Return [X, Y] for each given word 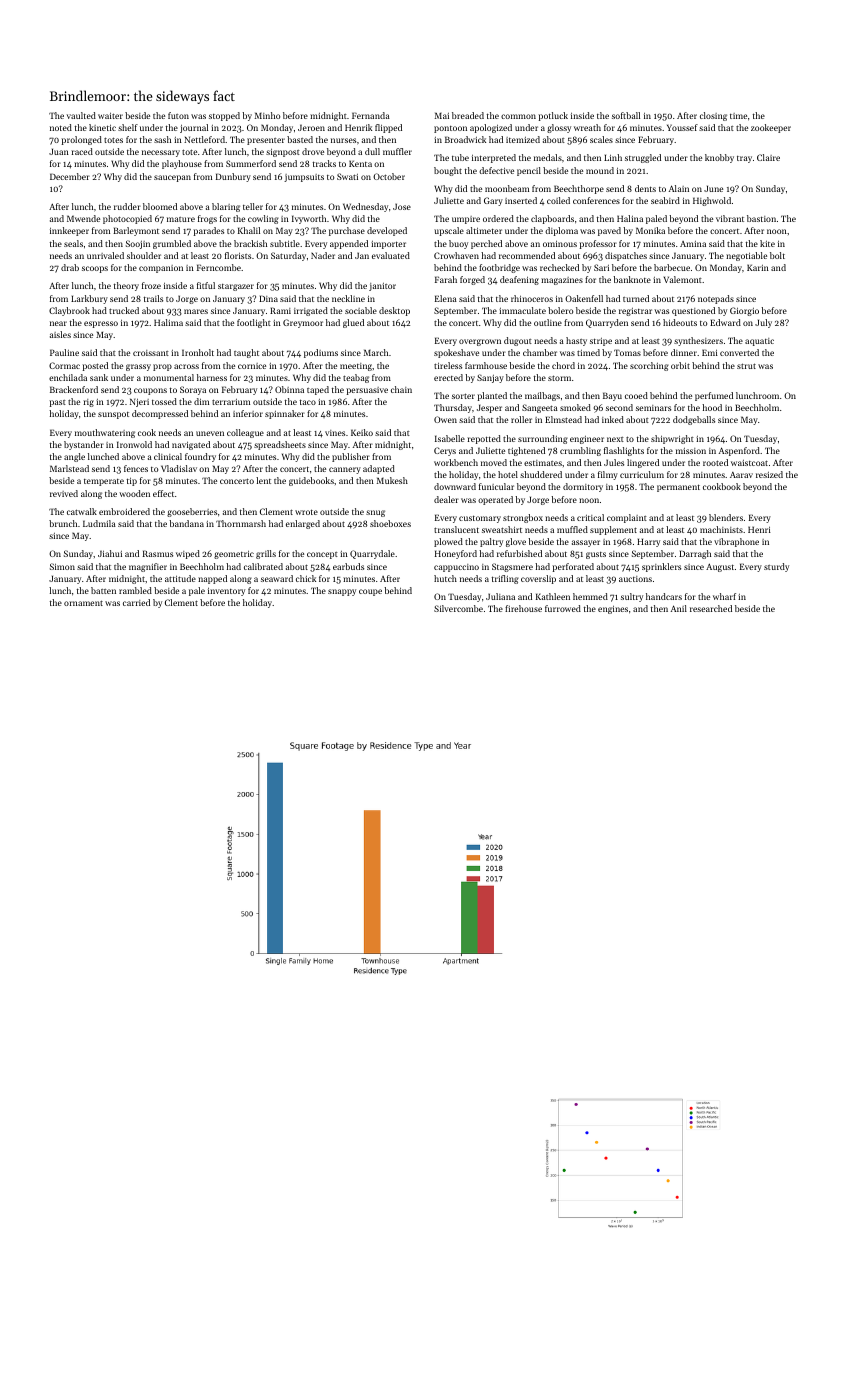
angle [74, 457]
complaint [627, 518]
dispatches [626, 256]
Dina [268, 298]
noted [61, 127]
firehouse [523, 608]
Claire [768, 157]
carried [136, 602]
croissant [151, 353]
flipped [388, 128]
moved [494, 462]
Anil [679, 608]
